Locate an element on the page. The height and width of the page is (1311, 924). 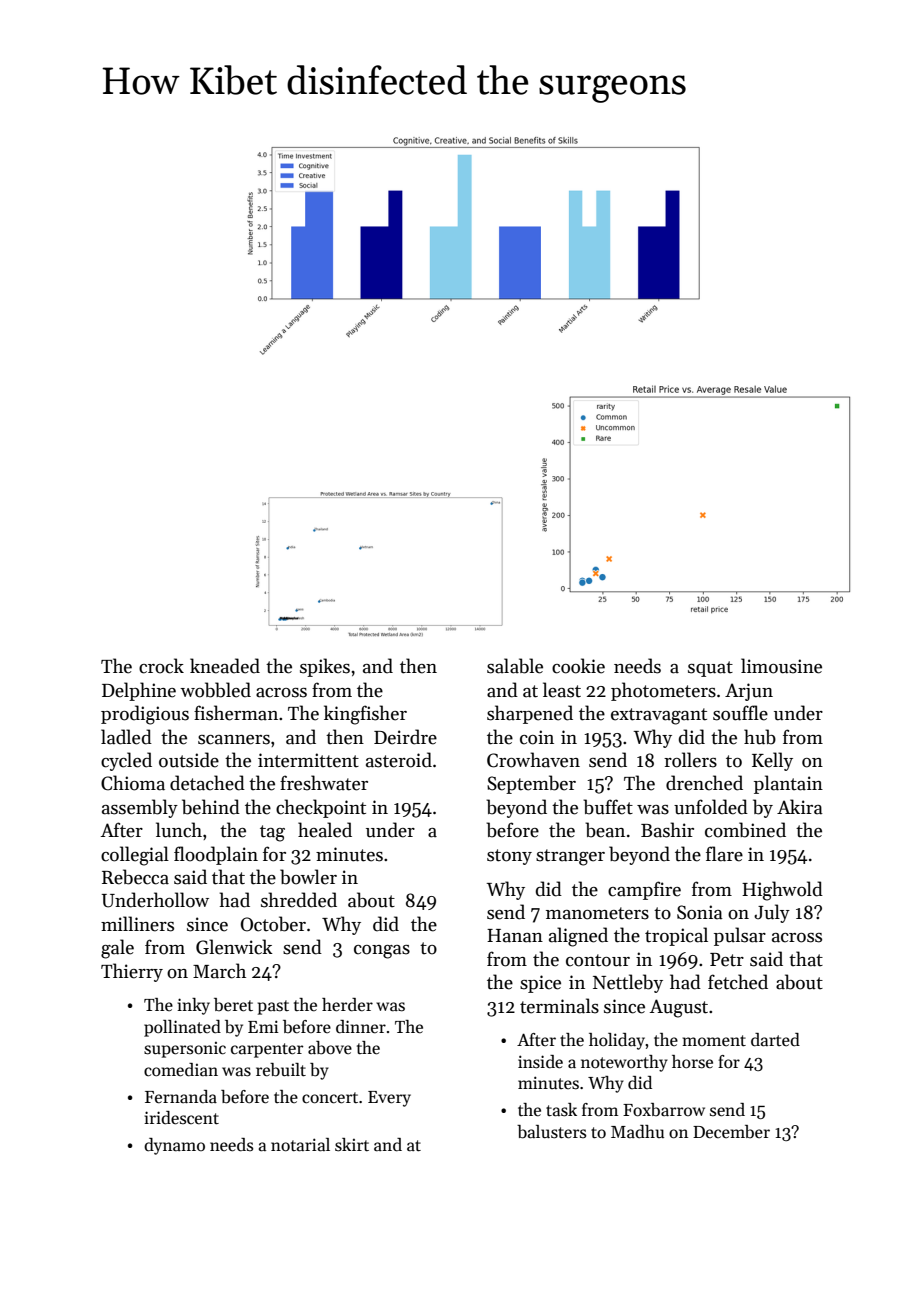
cookie is located at coordinates (578, 666).
